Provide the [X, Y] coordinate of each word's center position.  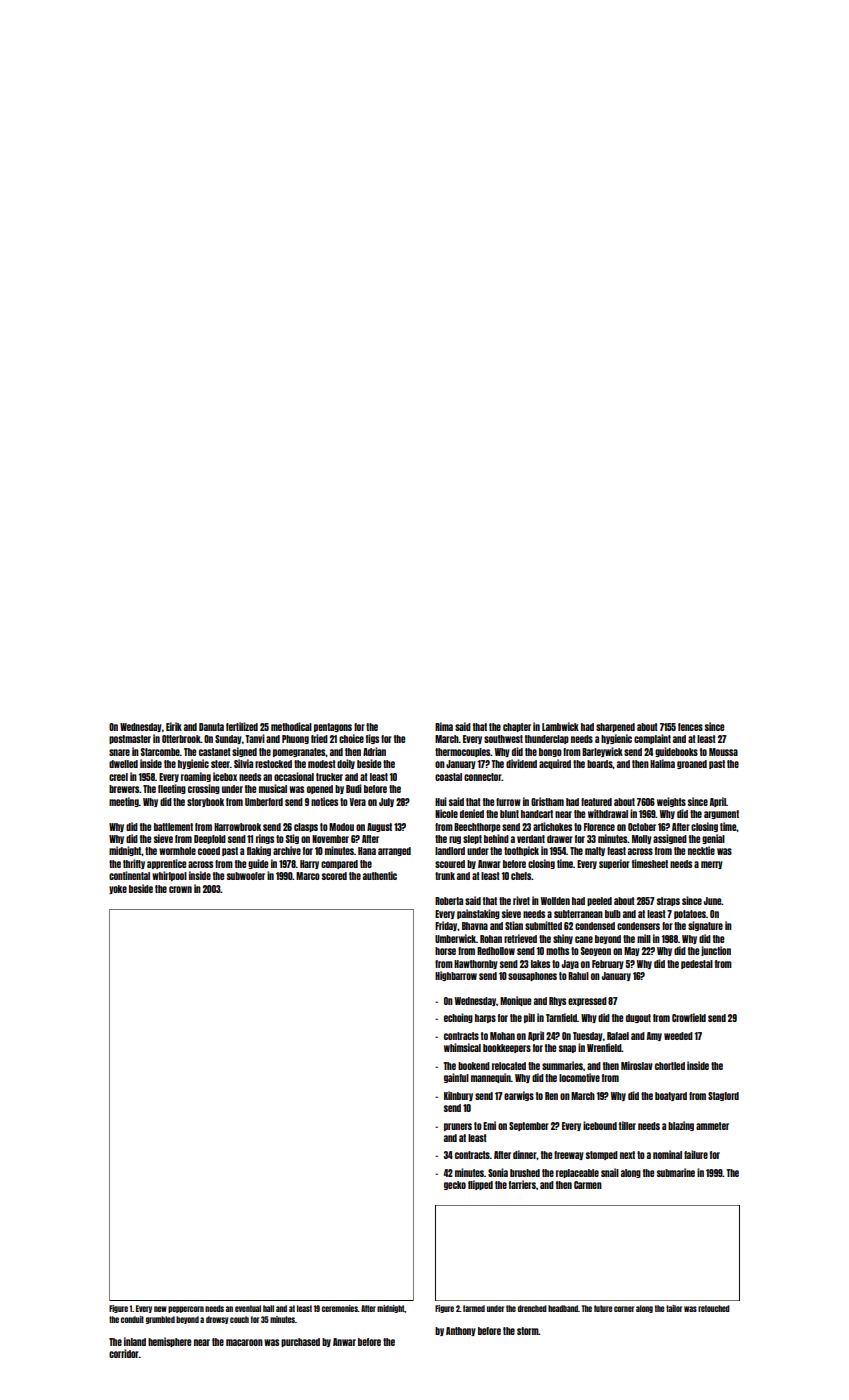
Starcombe [160, 752]
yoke [118, 889]
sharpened [615, 727]
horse [445, 951]
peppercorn [186, 1309]
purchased [300, 1342]
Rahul [578, 976]
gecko [455, 1185]
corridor [124, 1353]
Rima [444, 726]
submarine [676, 1172]
